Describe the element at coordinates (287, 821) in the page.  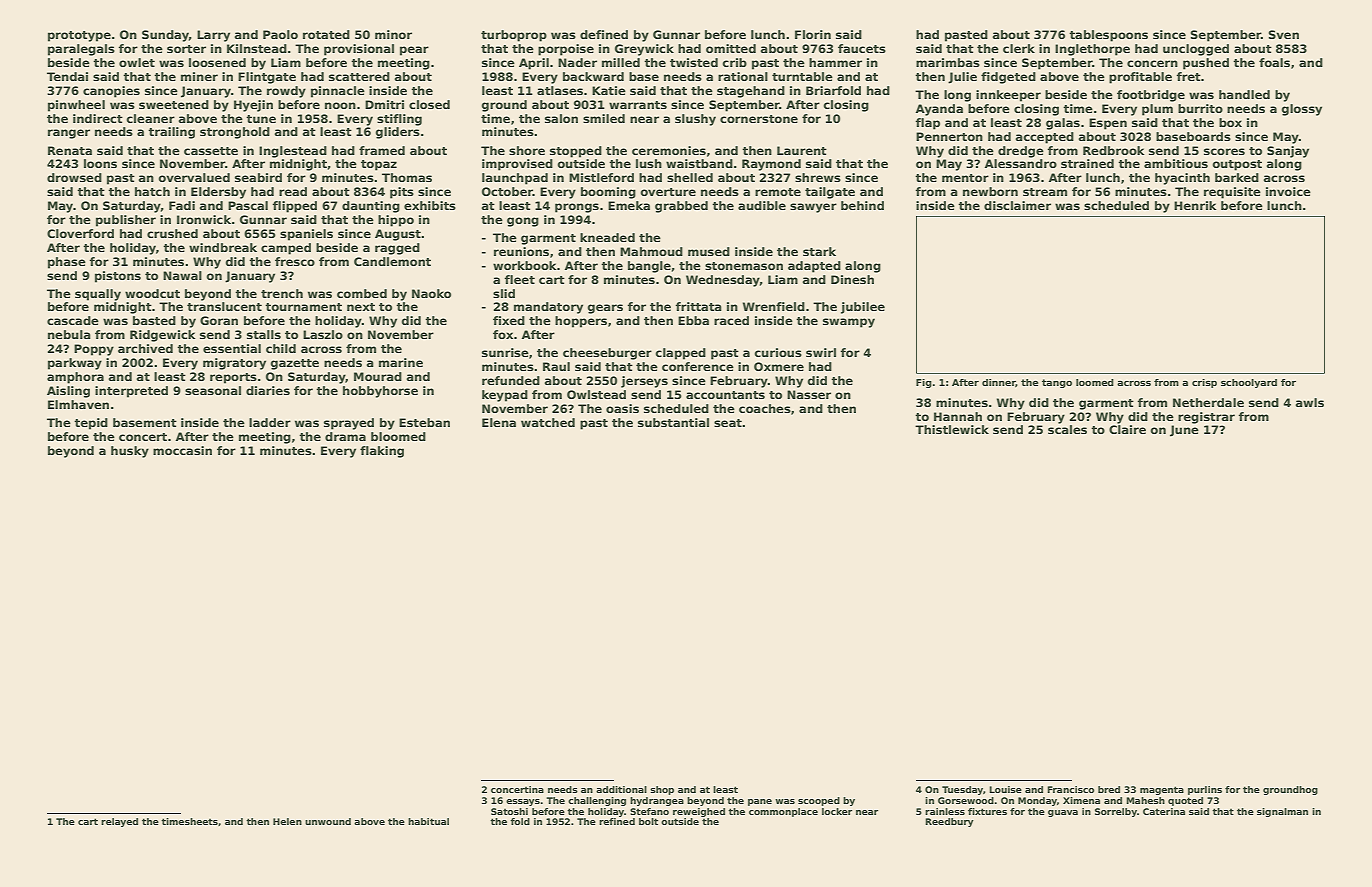
I see `Helen` at that location.
